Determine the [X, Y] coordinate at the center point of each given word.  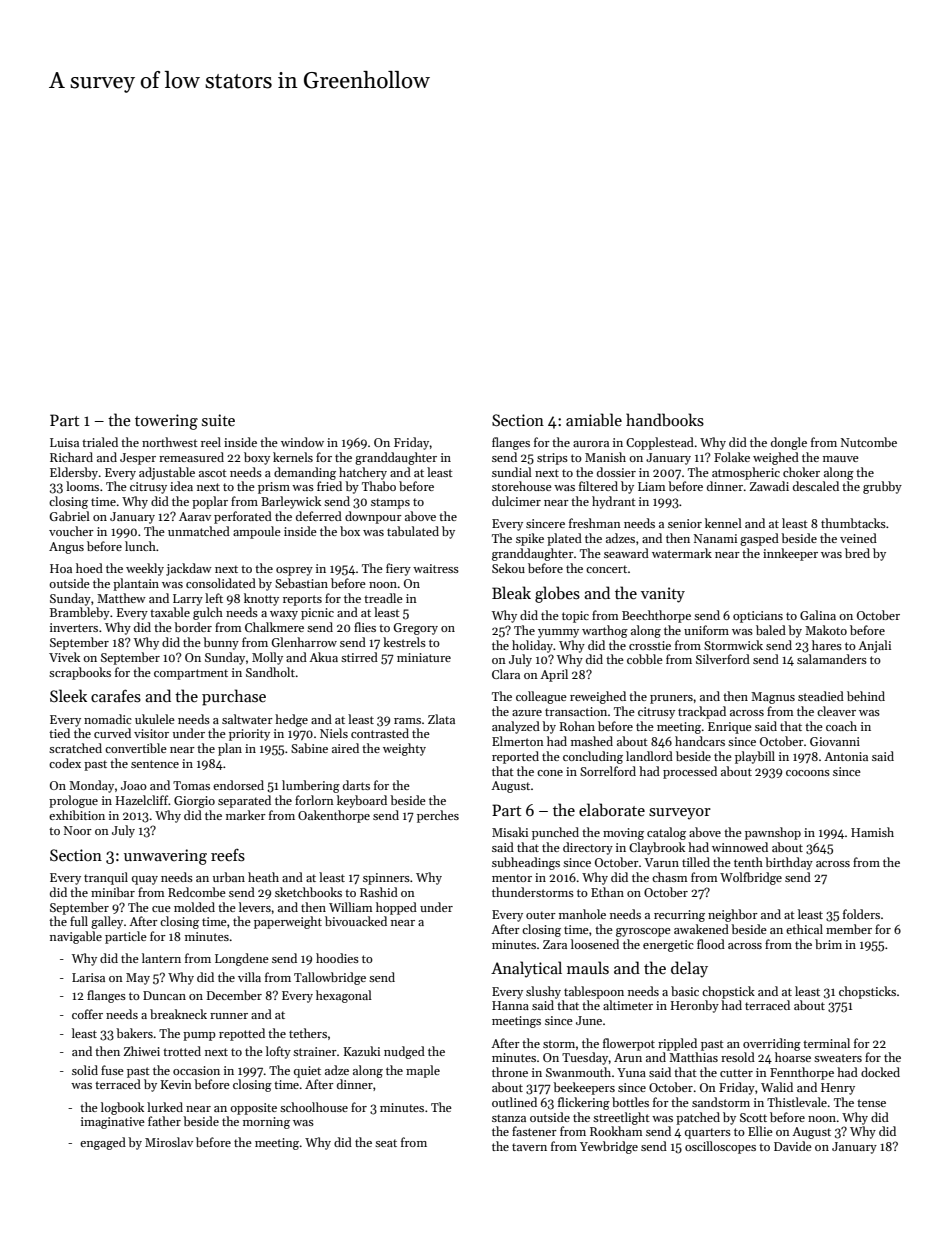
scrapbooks [80, 673]
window [302, 442]
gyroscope [643, 932]
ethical [804, 929]
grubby [882, 487]
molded [194, 907]
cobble [645, 659]
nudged [404, 1052]
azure [527, 713]
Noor [78, 830]
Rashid [379, 892]
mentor [512, 878]
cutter [736, 1073]
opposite [253, 1109]
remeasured [191, 457]
